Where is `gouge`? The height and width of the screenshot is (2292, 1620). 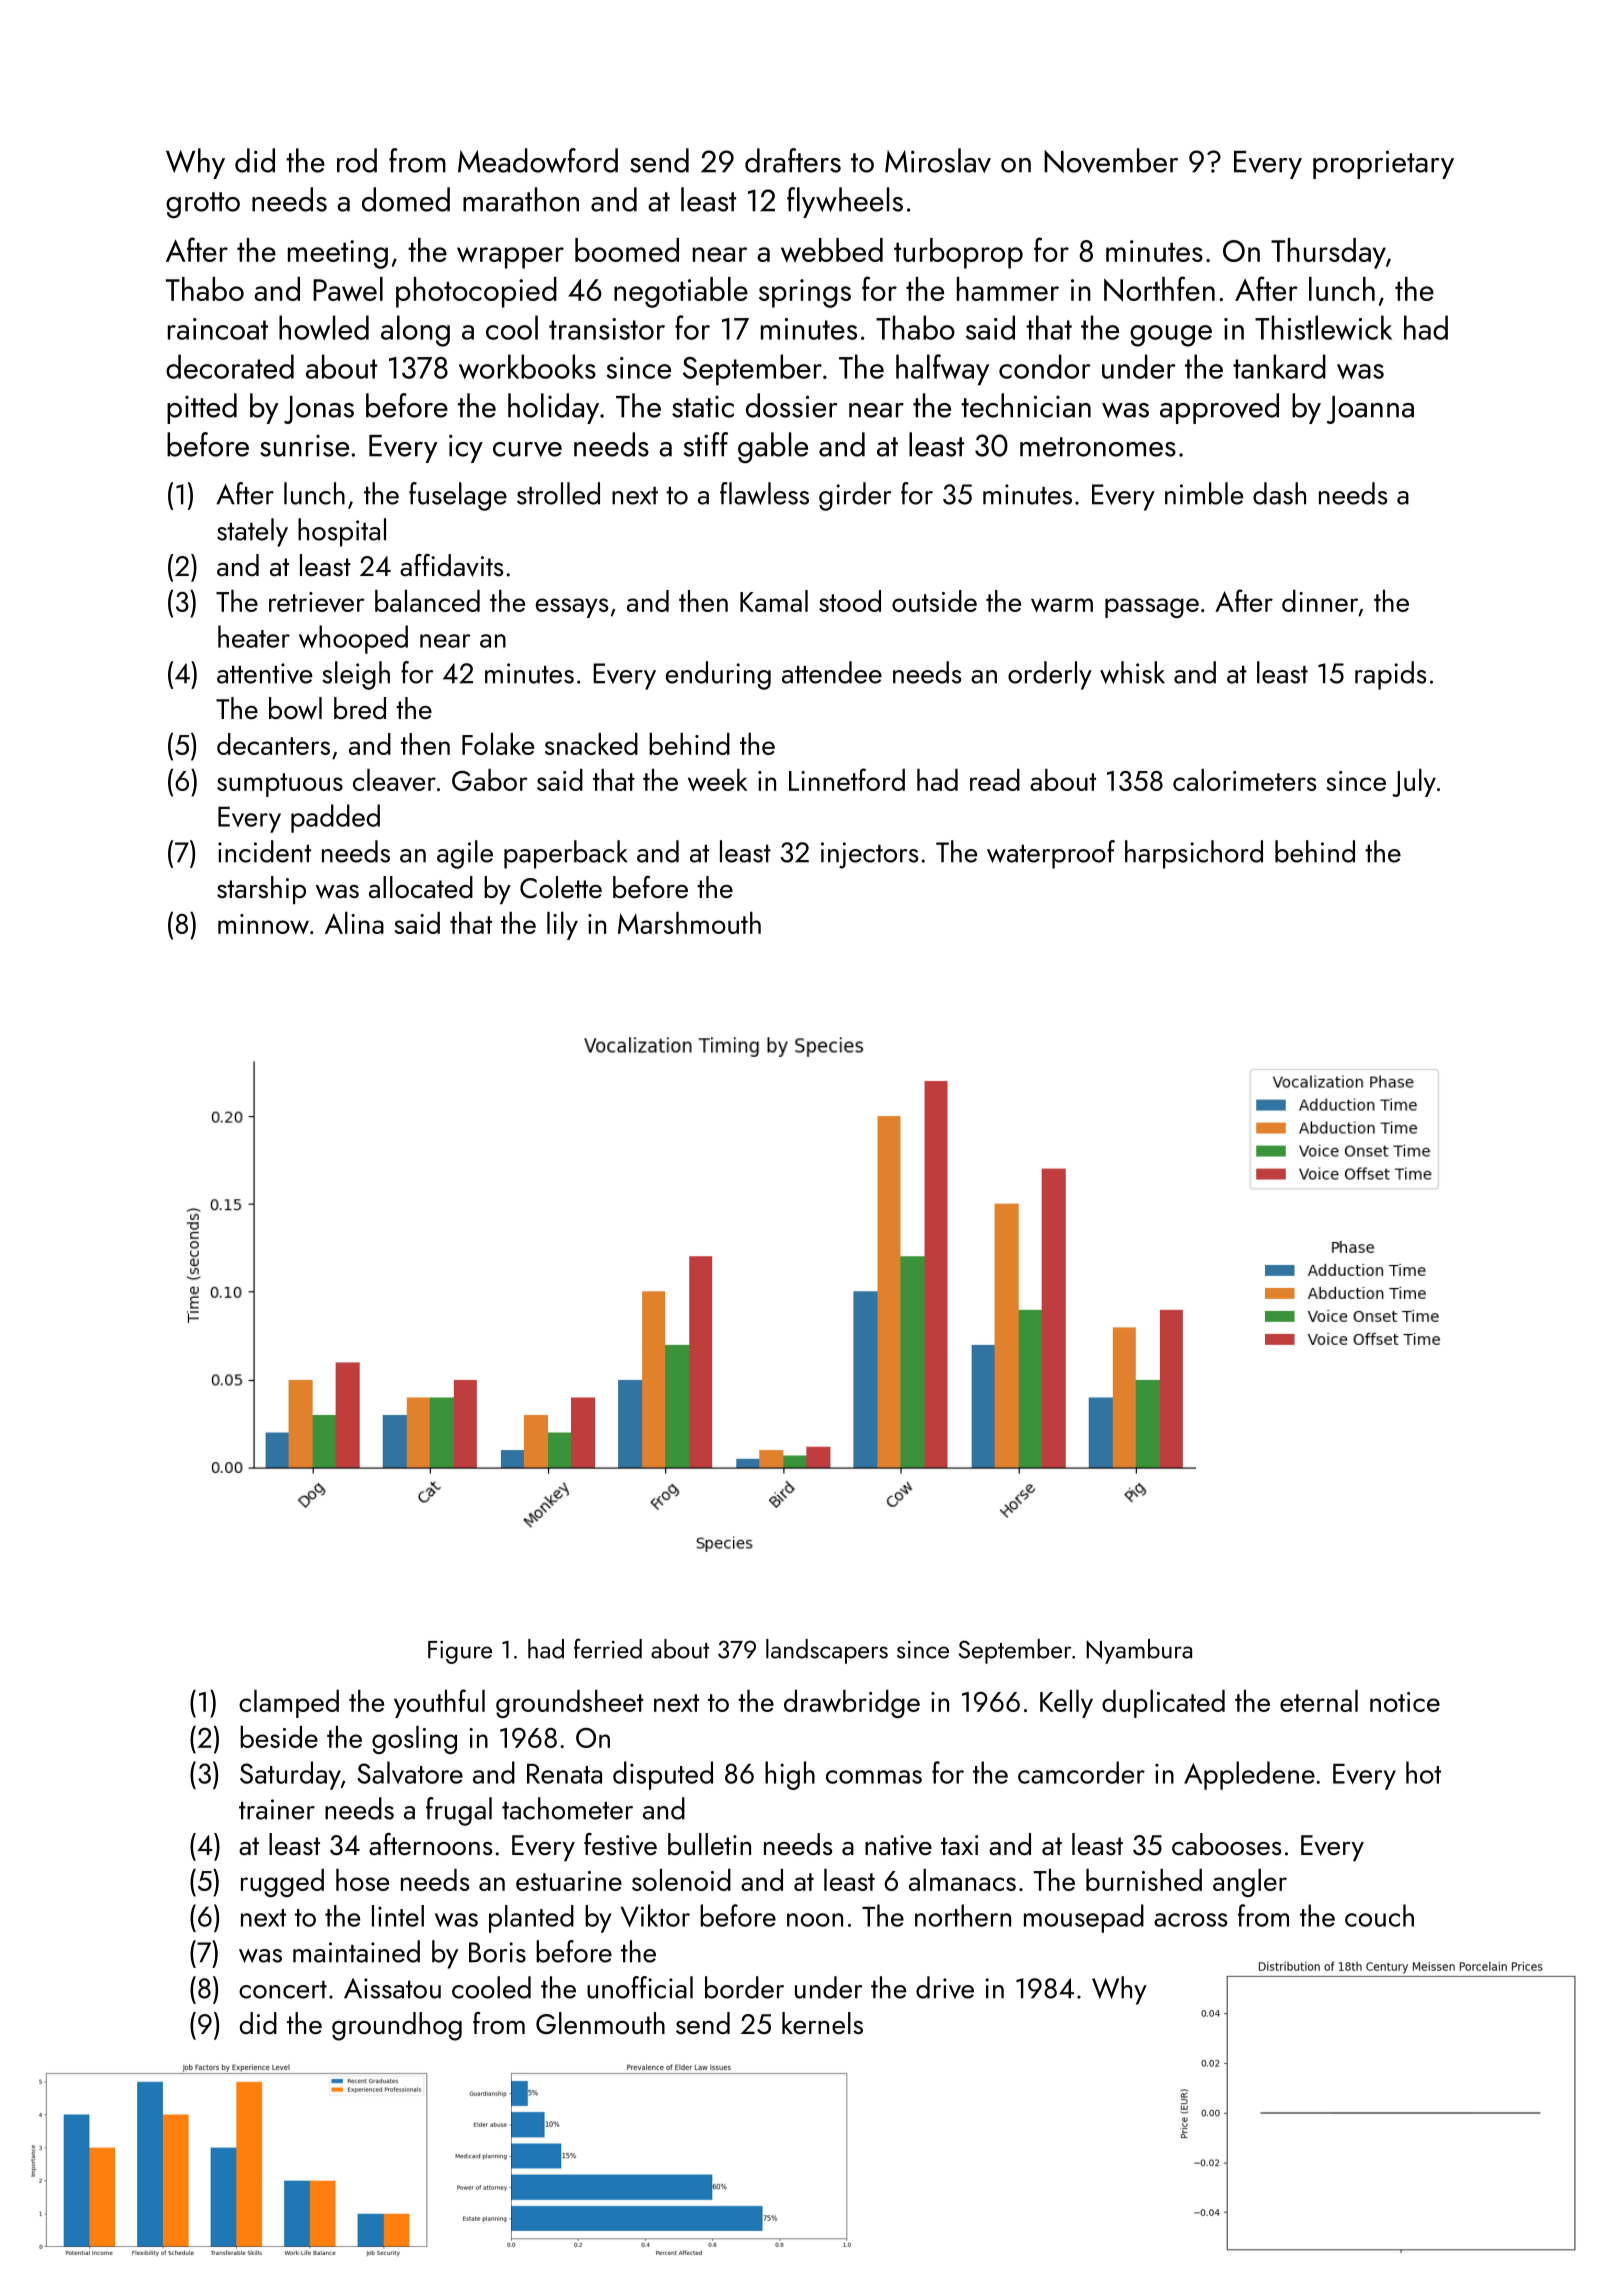
gouge is located at coordinates (1171, 336).
